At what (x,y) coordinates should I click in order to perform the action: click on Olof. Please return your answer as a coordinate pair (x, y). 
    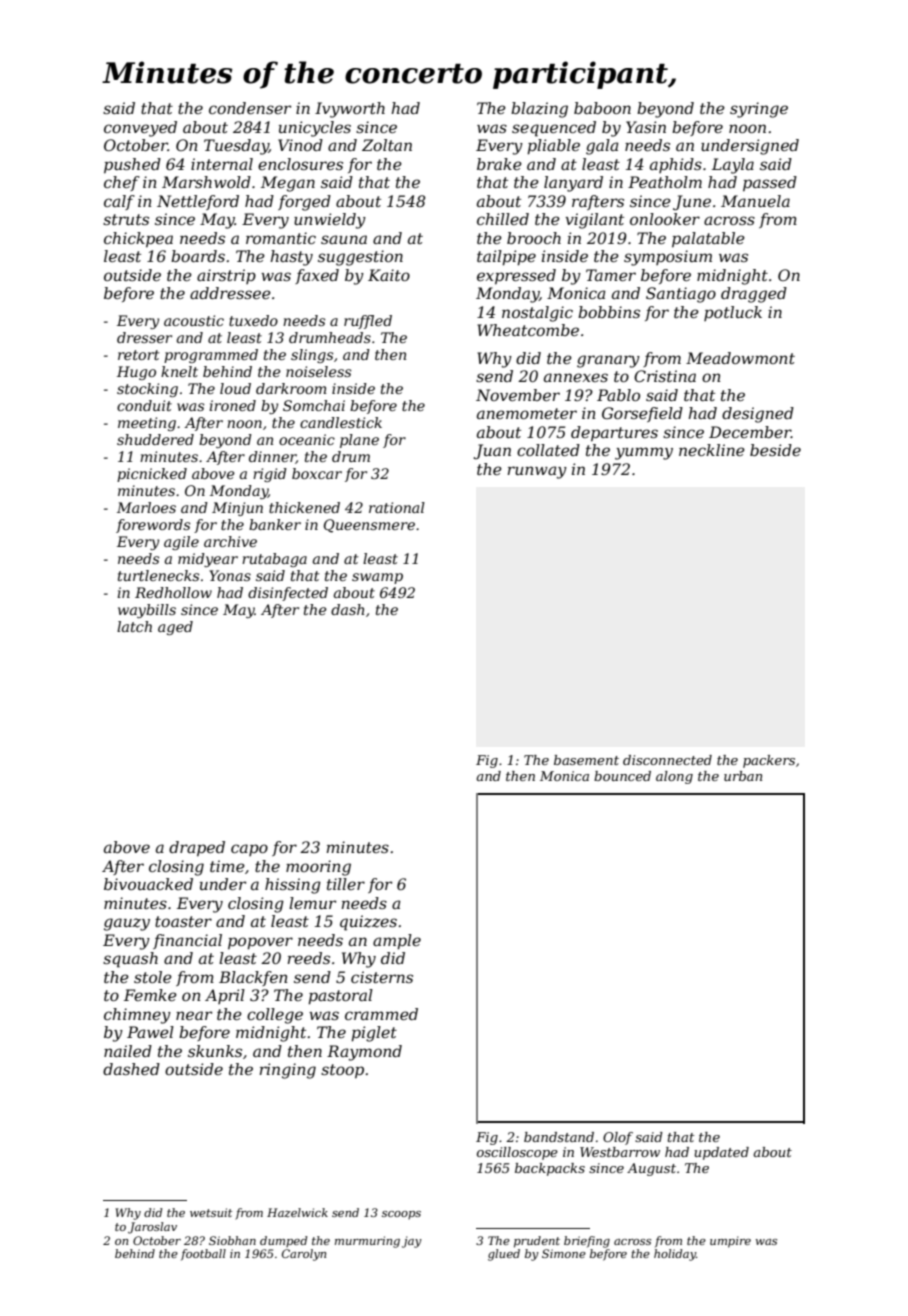
    Looking at the image, I should click on (618, 1138).
